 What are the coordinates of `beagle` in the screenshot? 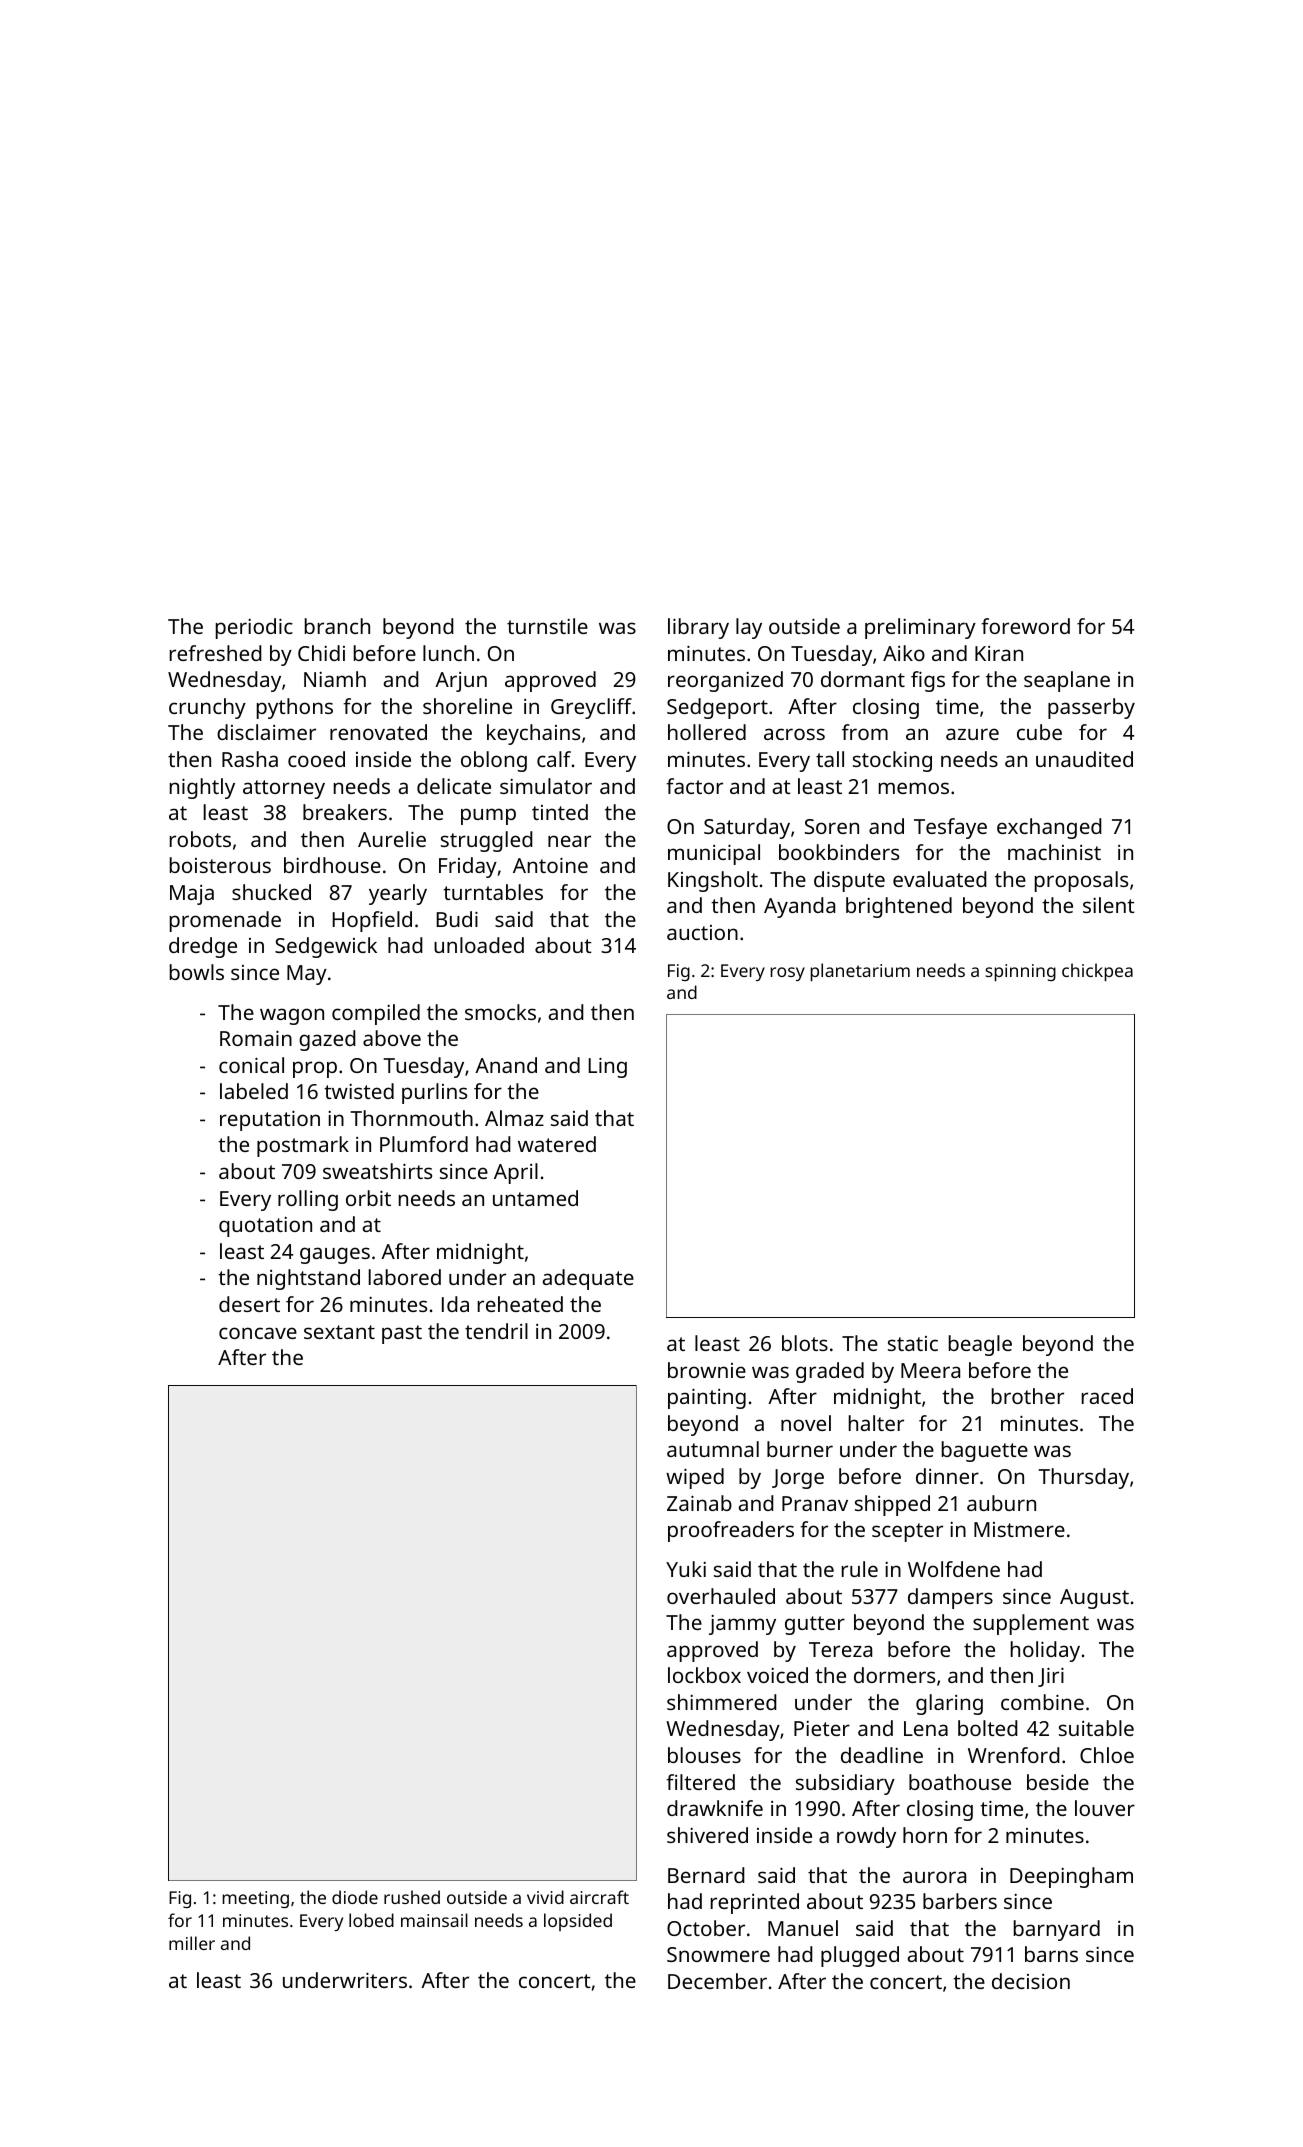 It's located at (980, 1345).
